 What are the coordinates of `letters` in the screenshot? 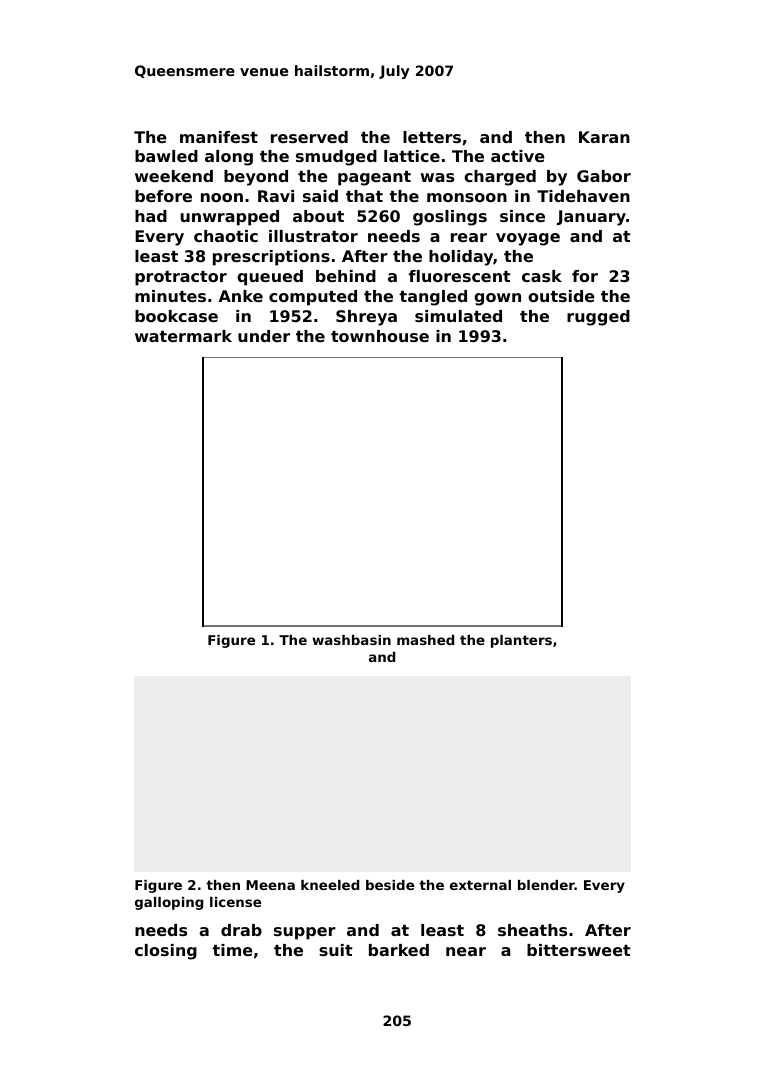 It's located at (432, 137).
